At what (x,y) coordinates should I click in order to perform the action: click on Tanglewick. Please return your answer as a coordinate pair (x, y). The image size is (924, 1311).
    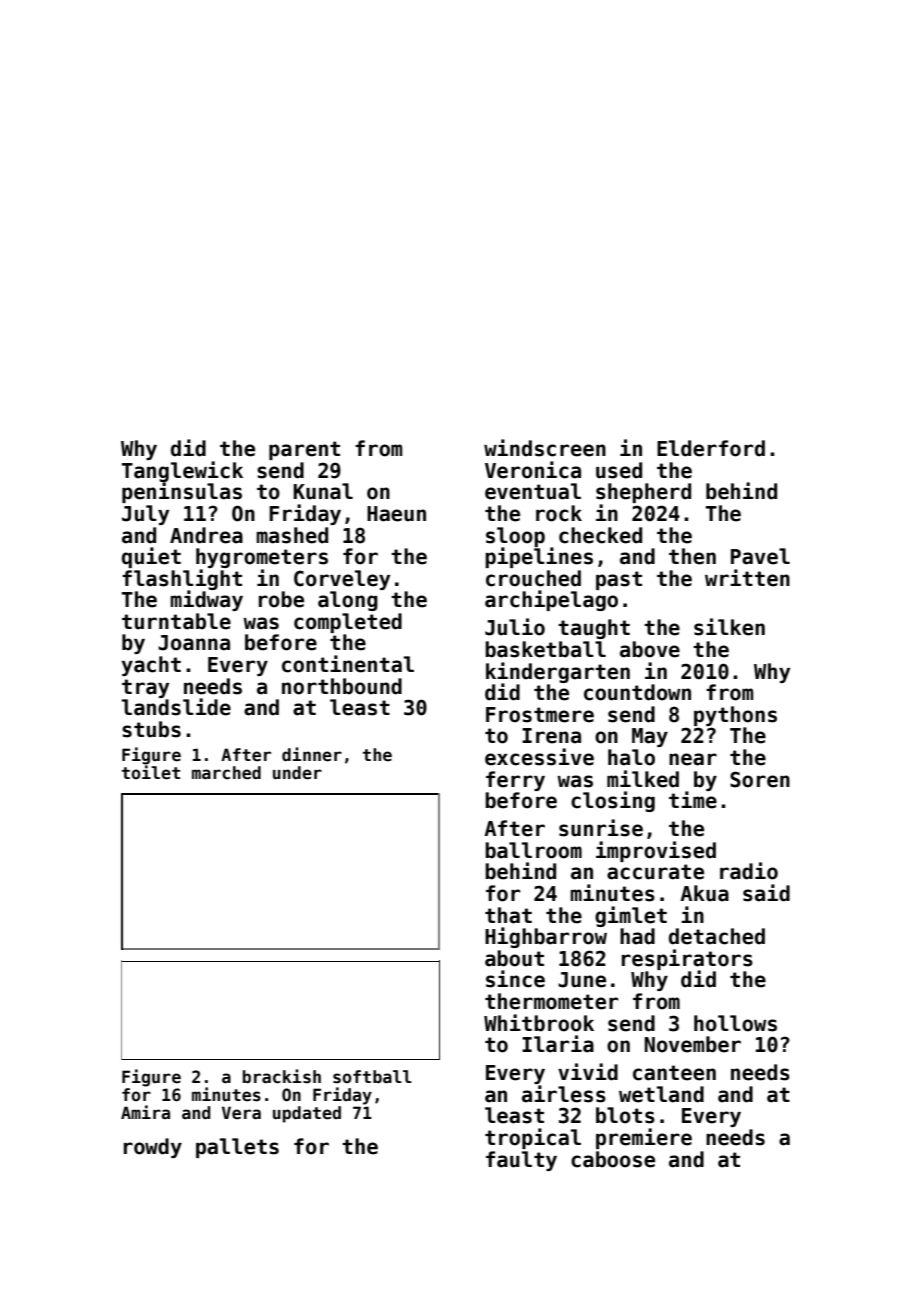
    Looking at the image, I should click on (182, 471).
